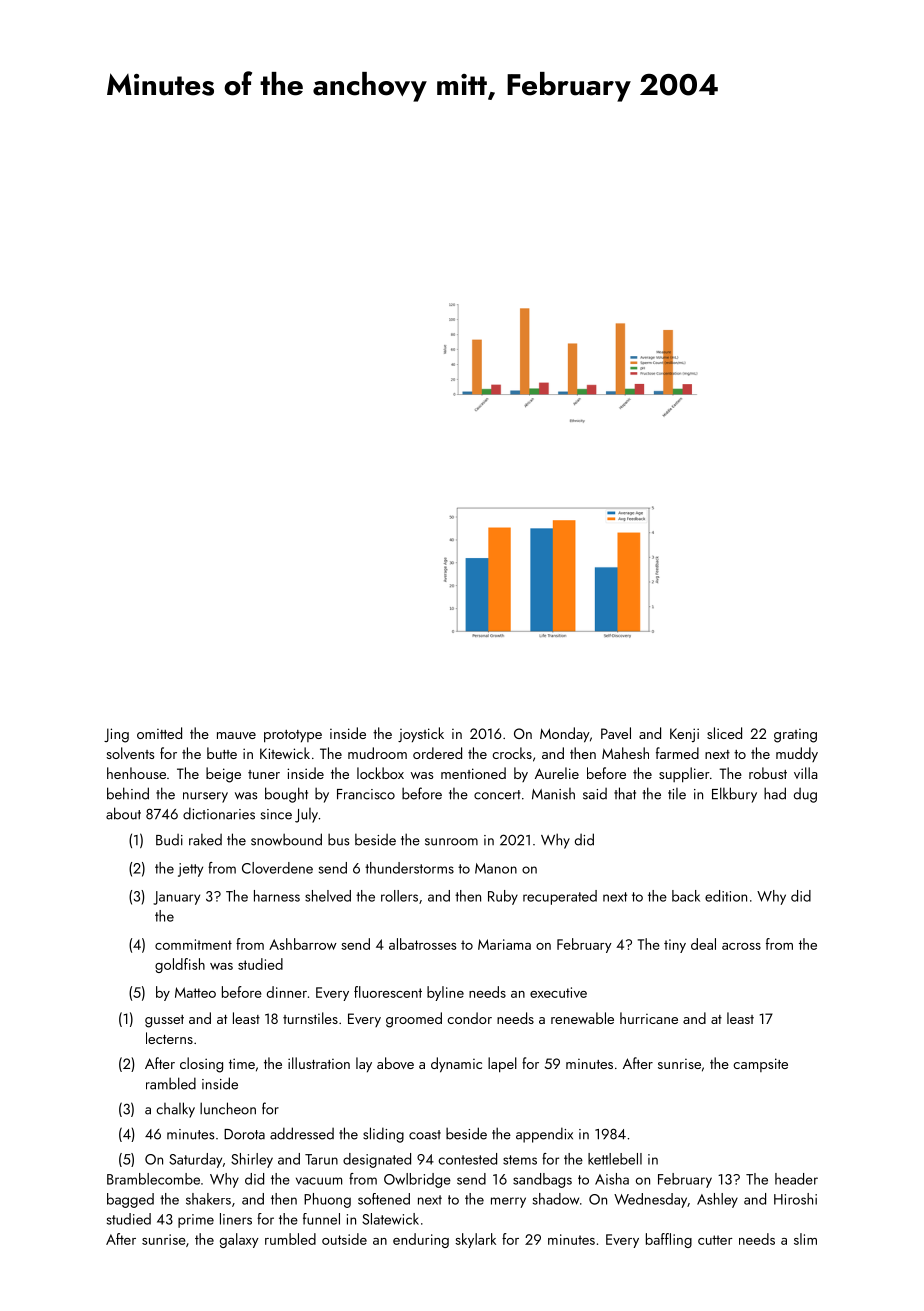 This page has height=1311, width=924. I want to click on appendix, so click(544, 1135).
